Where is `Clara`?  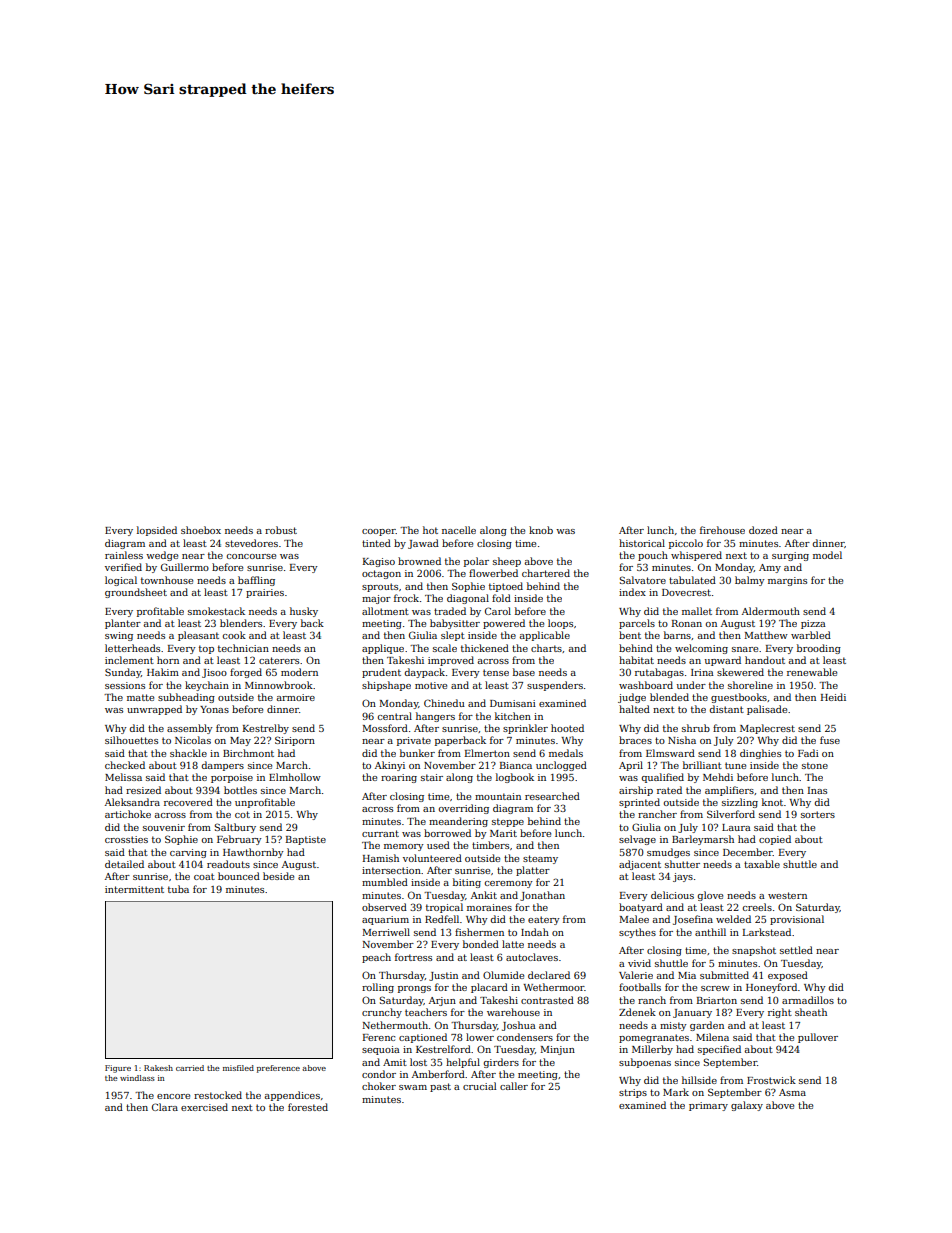 Clara is located at coordinates (165, 1107).
